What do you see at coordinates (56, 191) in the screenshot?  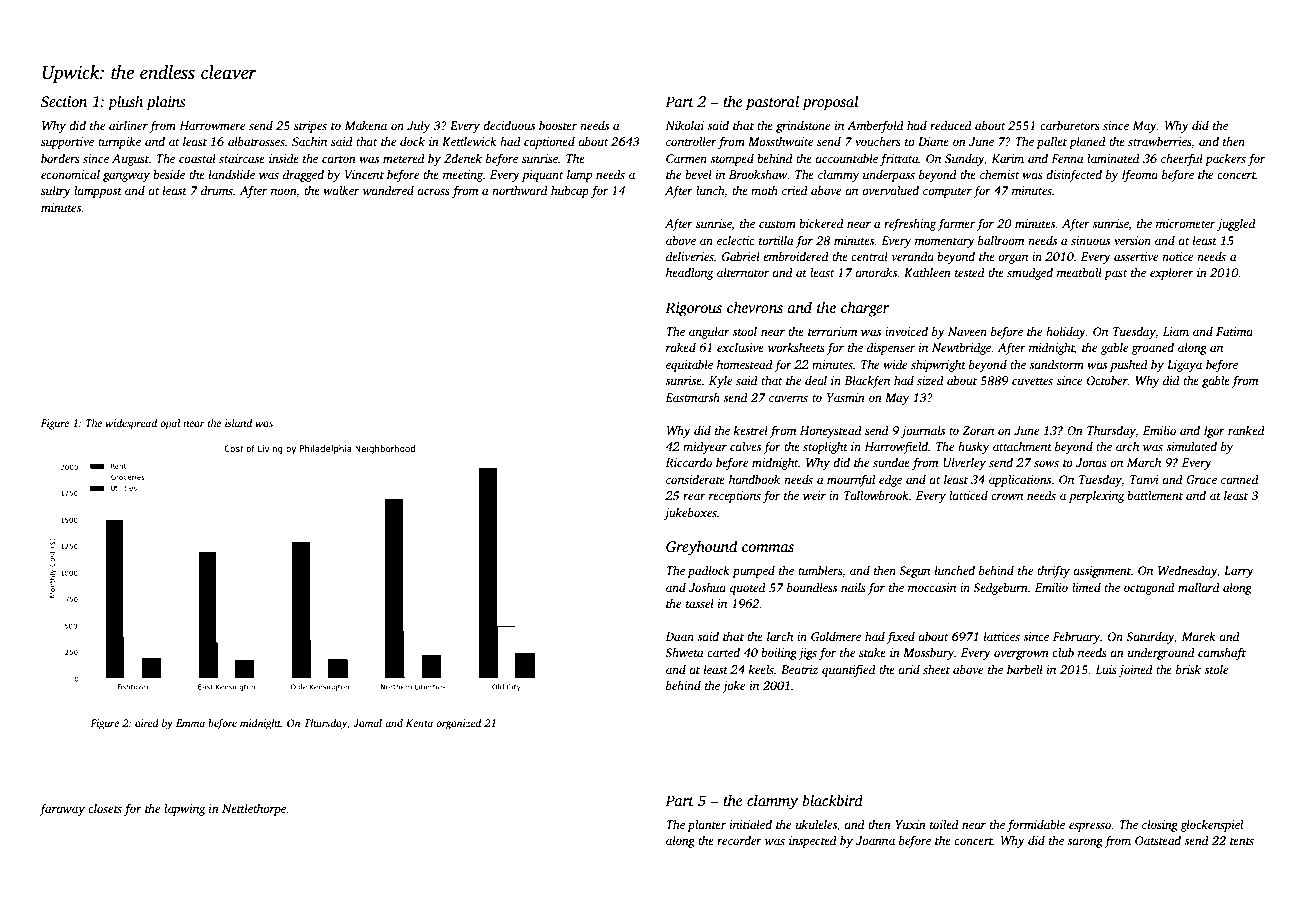 I see `sultry` at bounding box center [56, 191].
